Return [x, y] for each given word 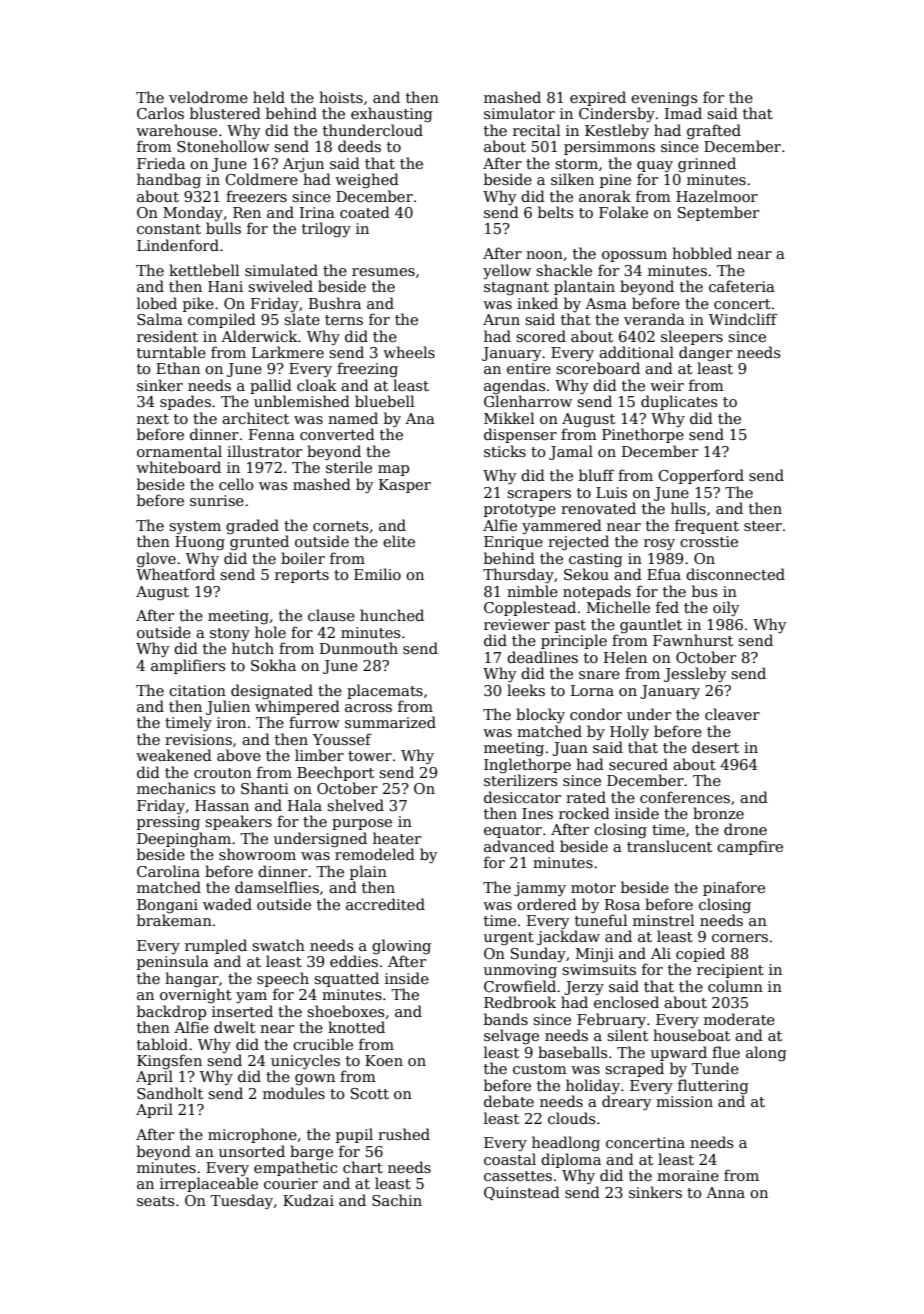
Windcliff [743, 319]
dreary [626, 1102]
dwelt [234, 1027]
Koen [384, 1060]
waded [227, 904]
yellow [507, 271]
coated [365, 212]
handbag [169, 180]
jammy [540, 889]
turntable [171, 352]
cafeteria [742, 286]
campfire [750, 847]
